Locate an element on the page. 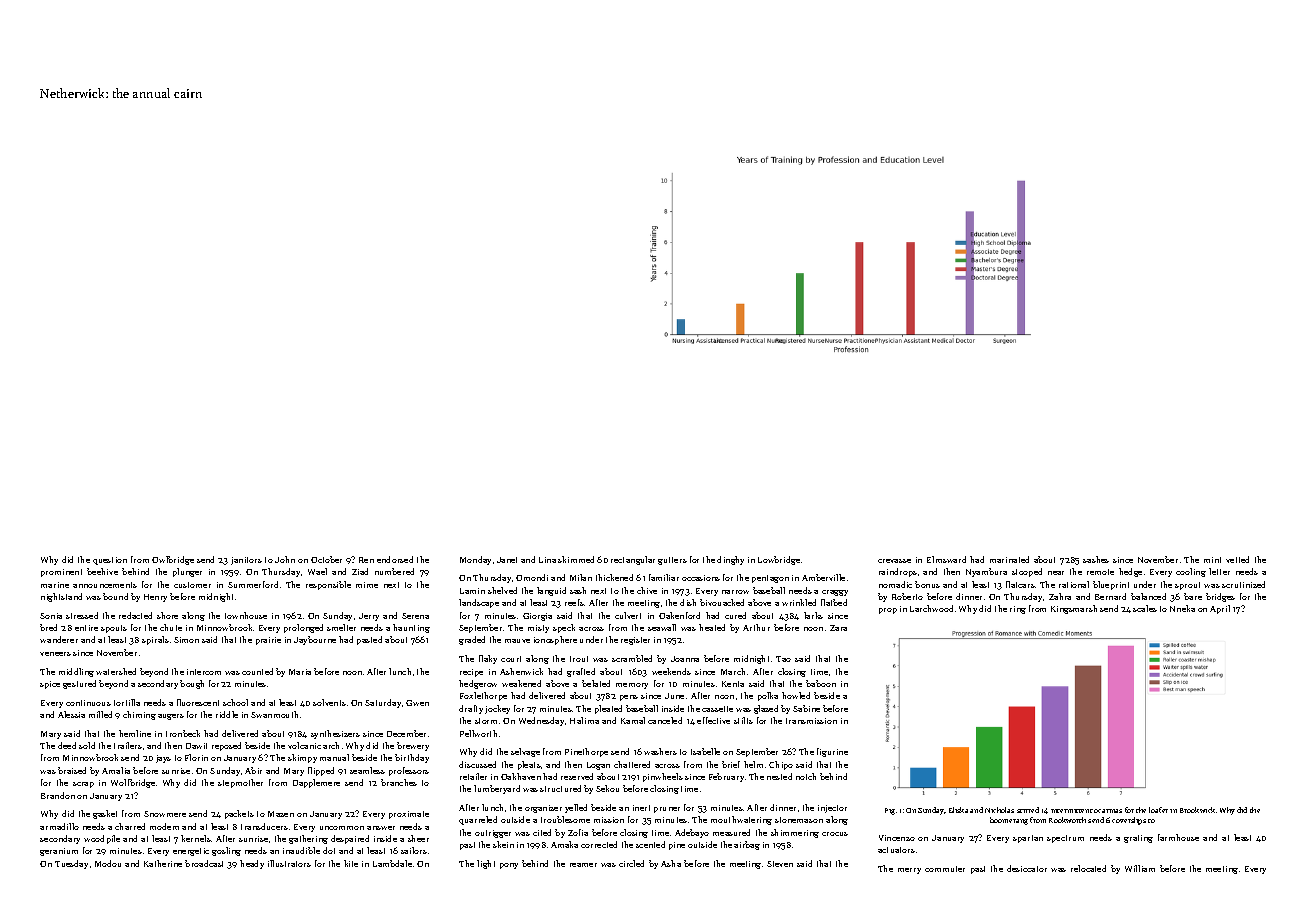  injector is located at coordinates (832, 809).
